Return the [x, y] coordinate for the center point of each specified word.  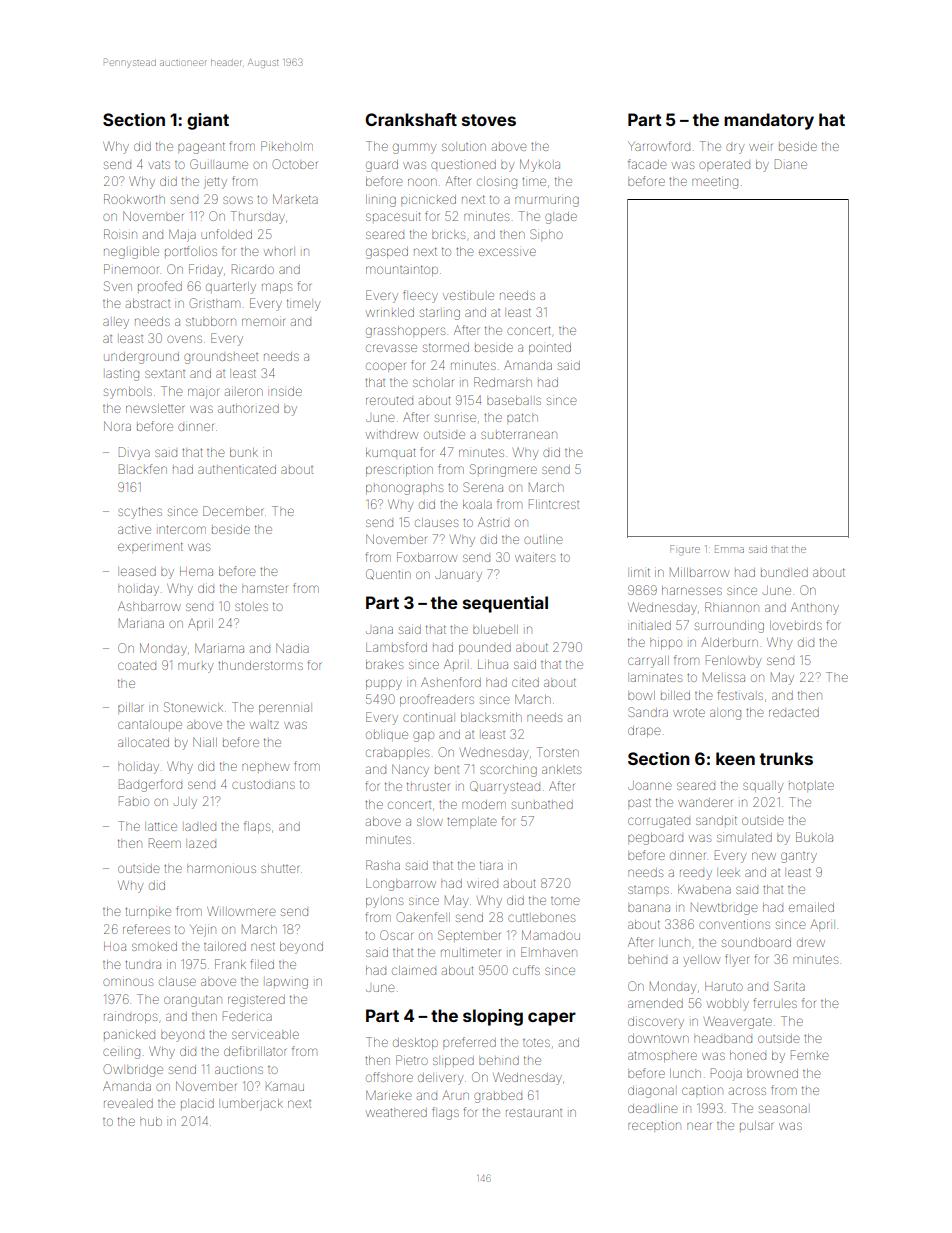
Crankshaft [411, 119]
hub [151, 1121]
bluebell [495, 629]
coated [137, 666]
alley [116, 323]
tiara [491, 865]
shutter [280, 868]
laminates [656, 678]
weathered [396, 1113]
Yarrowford [659, 146]
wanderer [705, 803]
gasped [387, 253]
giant [208, 121]
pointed [550, 348]
